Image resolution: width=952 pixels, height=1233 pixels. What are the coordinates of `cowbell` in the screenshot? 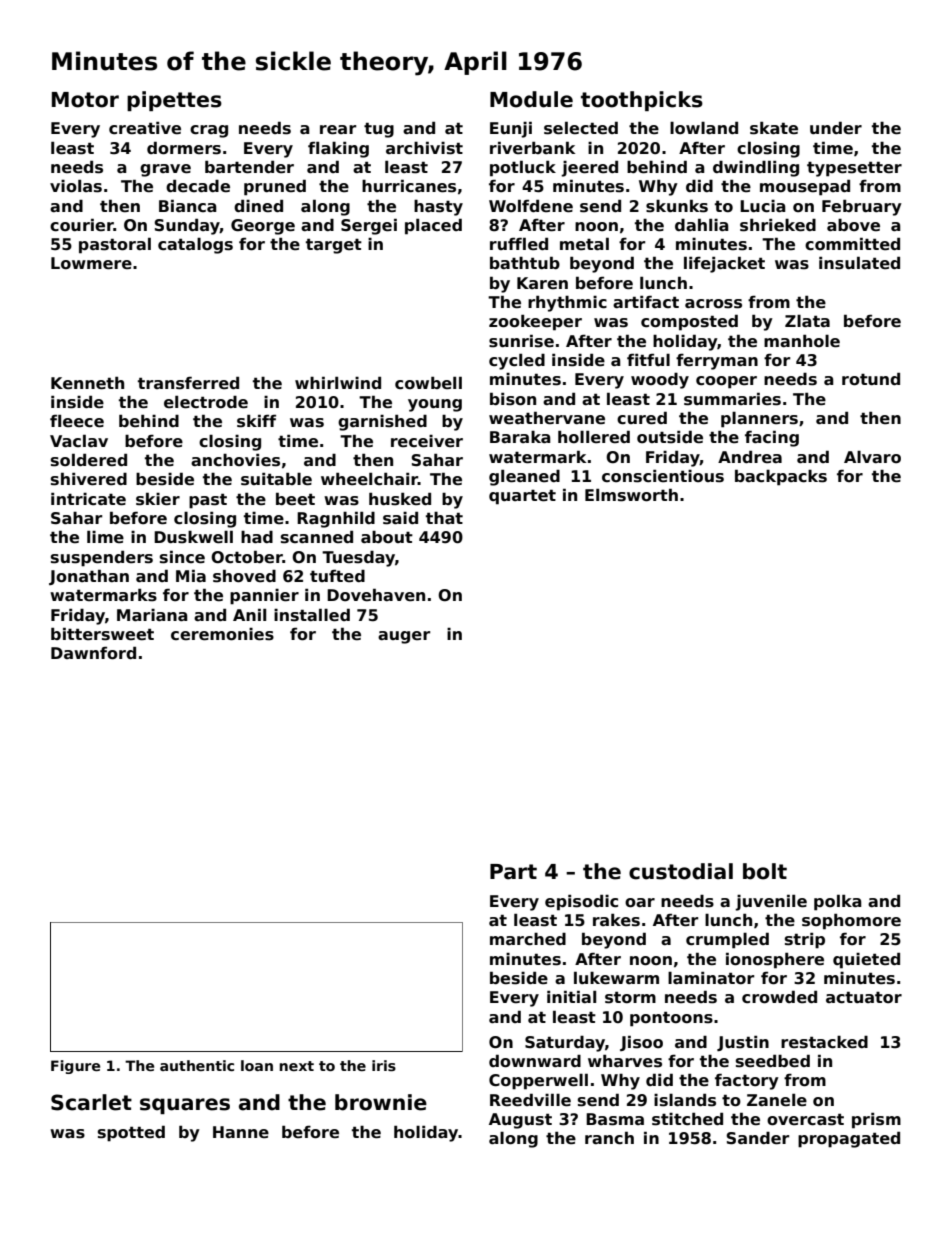 It's located at (428, 383).
